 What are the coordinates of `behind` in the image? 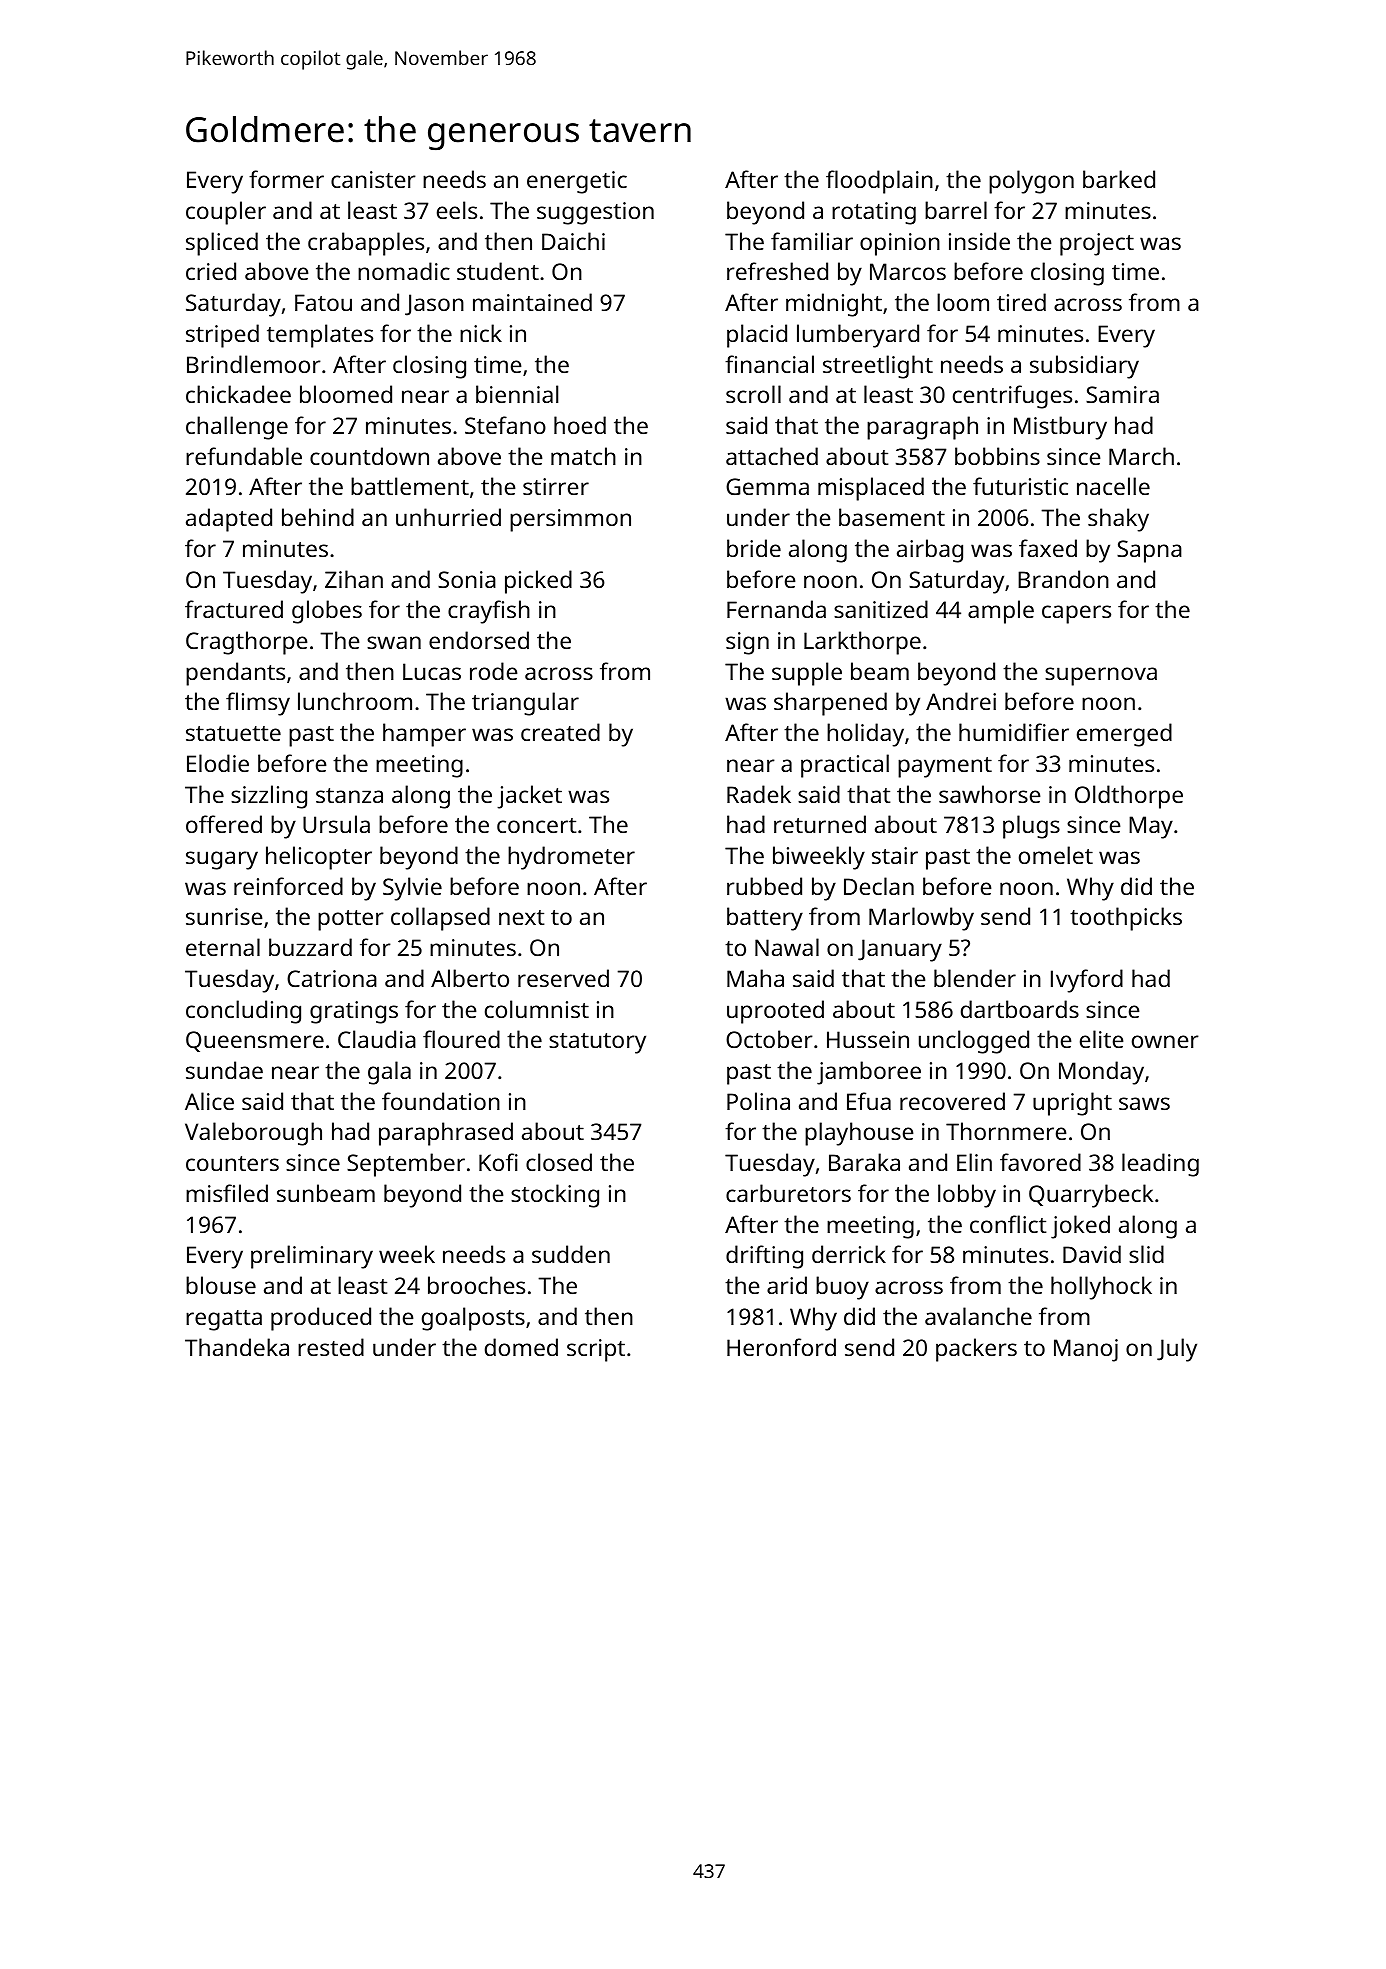 It's located at (318, 517).
